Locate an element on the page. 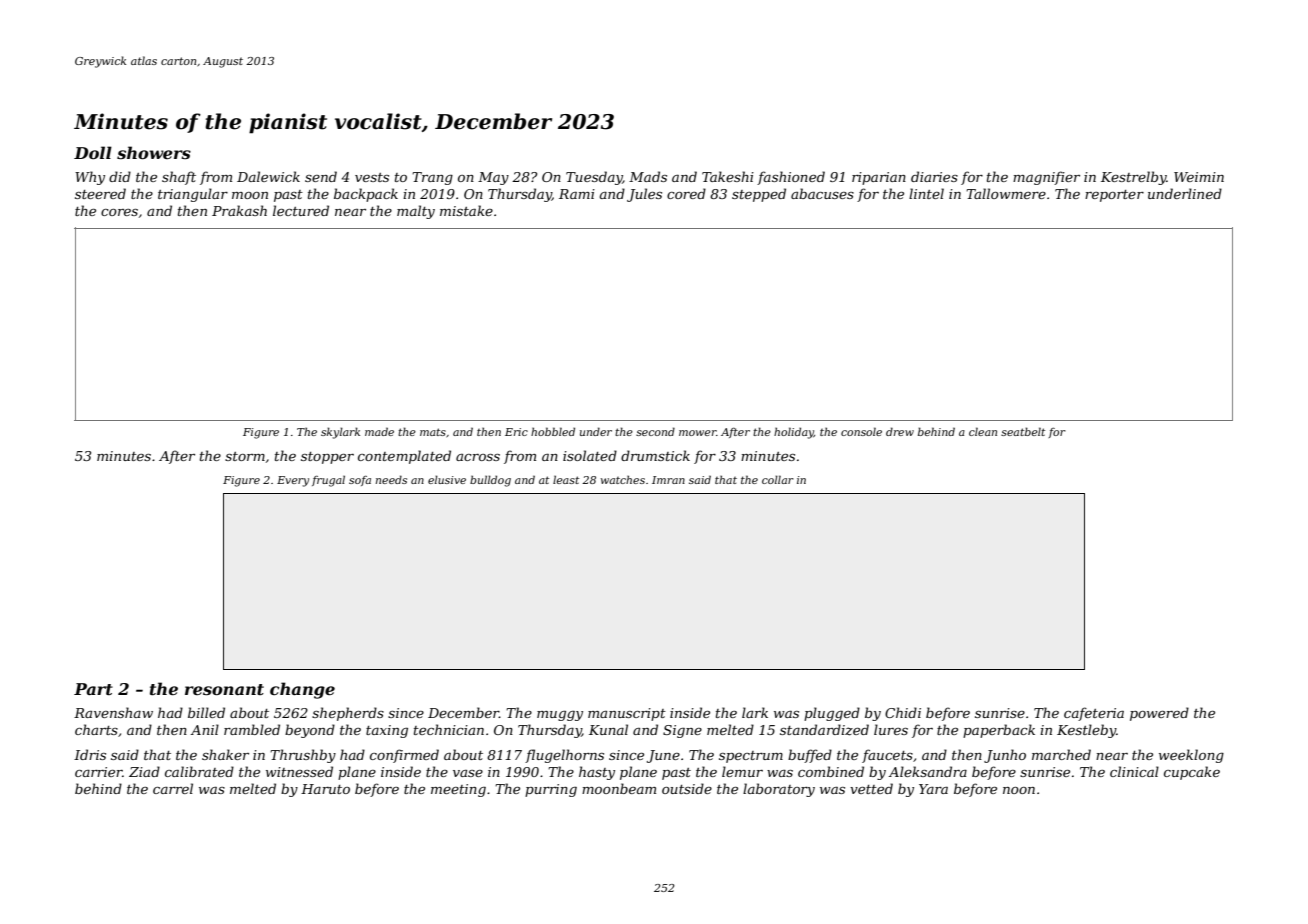 Image resolution: width=1308 pixels, height=924 pixels. drew is located at coordinates (900, 431).
